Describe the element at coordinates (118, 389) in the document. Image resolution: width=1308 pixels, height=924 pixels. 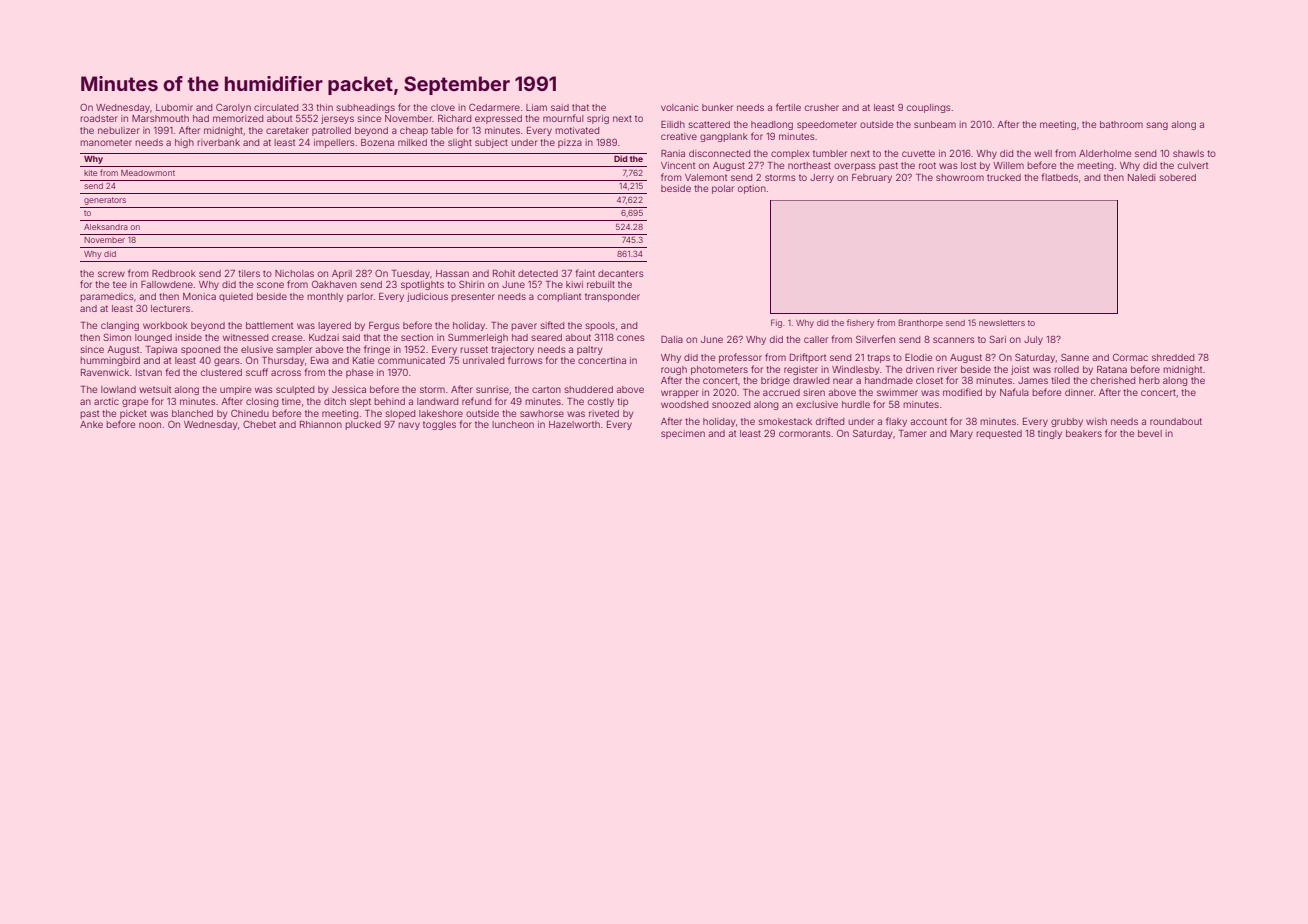
I see `lowland` at that location.
